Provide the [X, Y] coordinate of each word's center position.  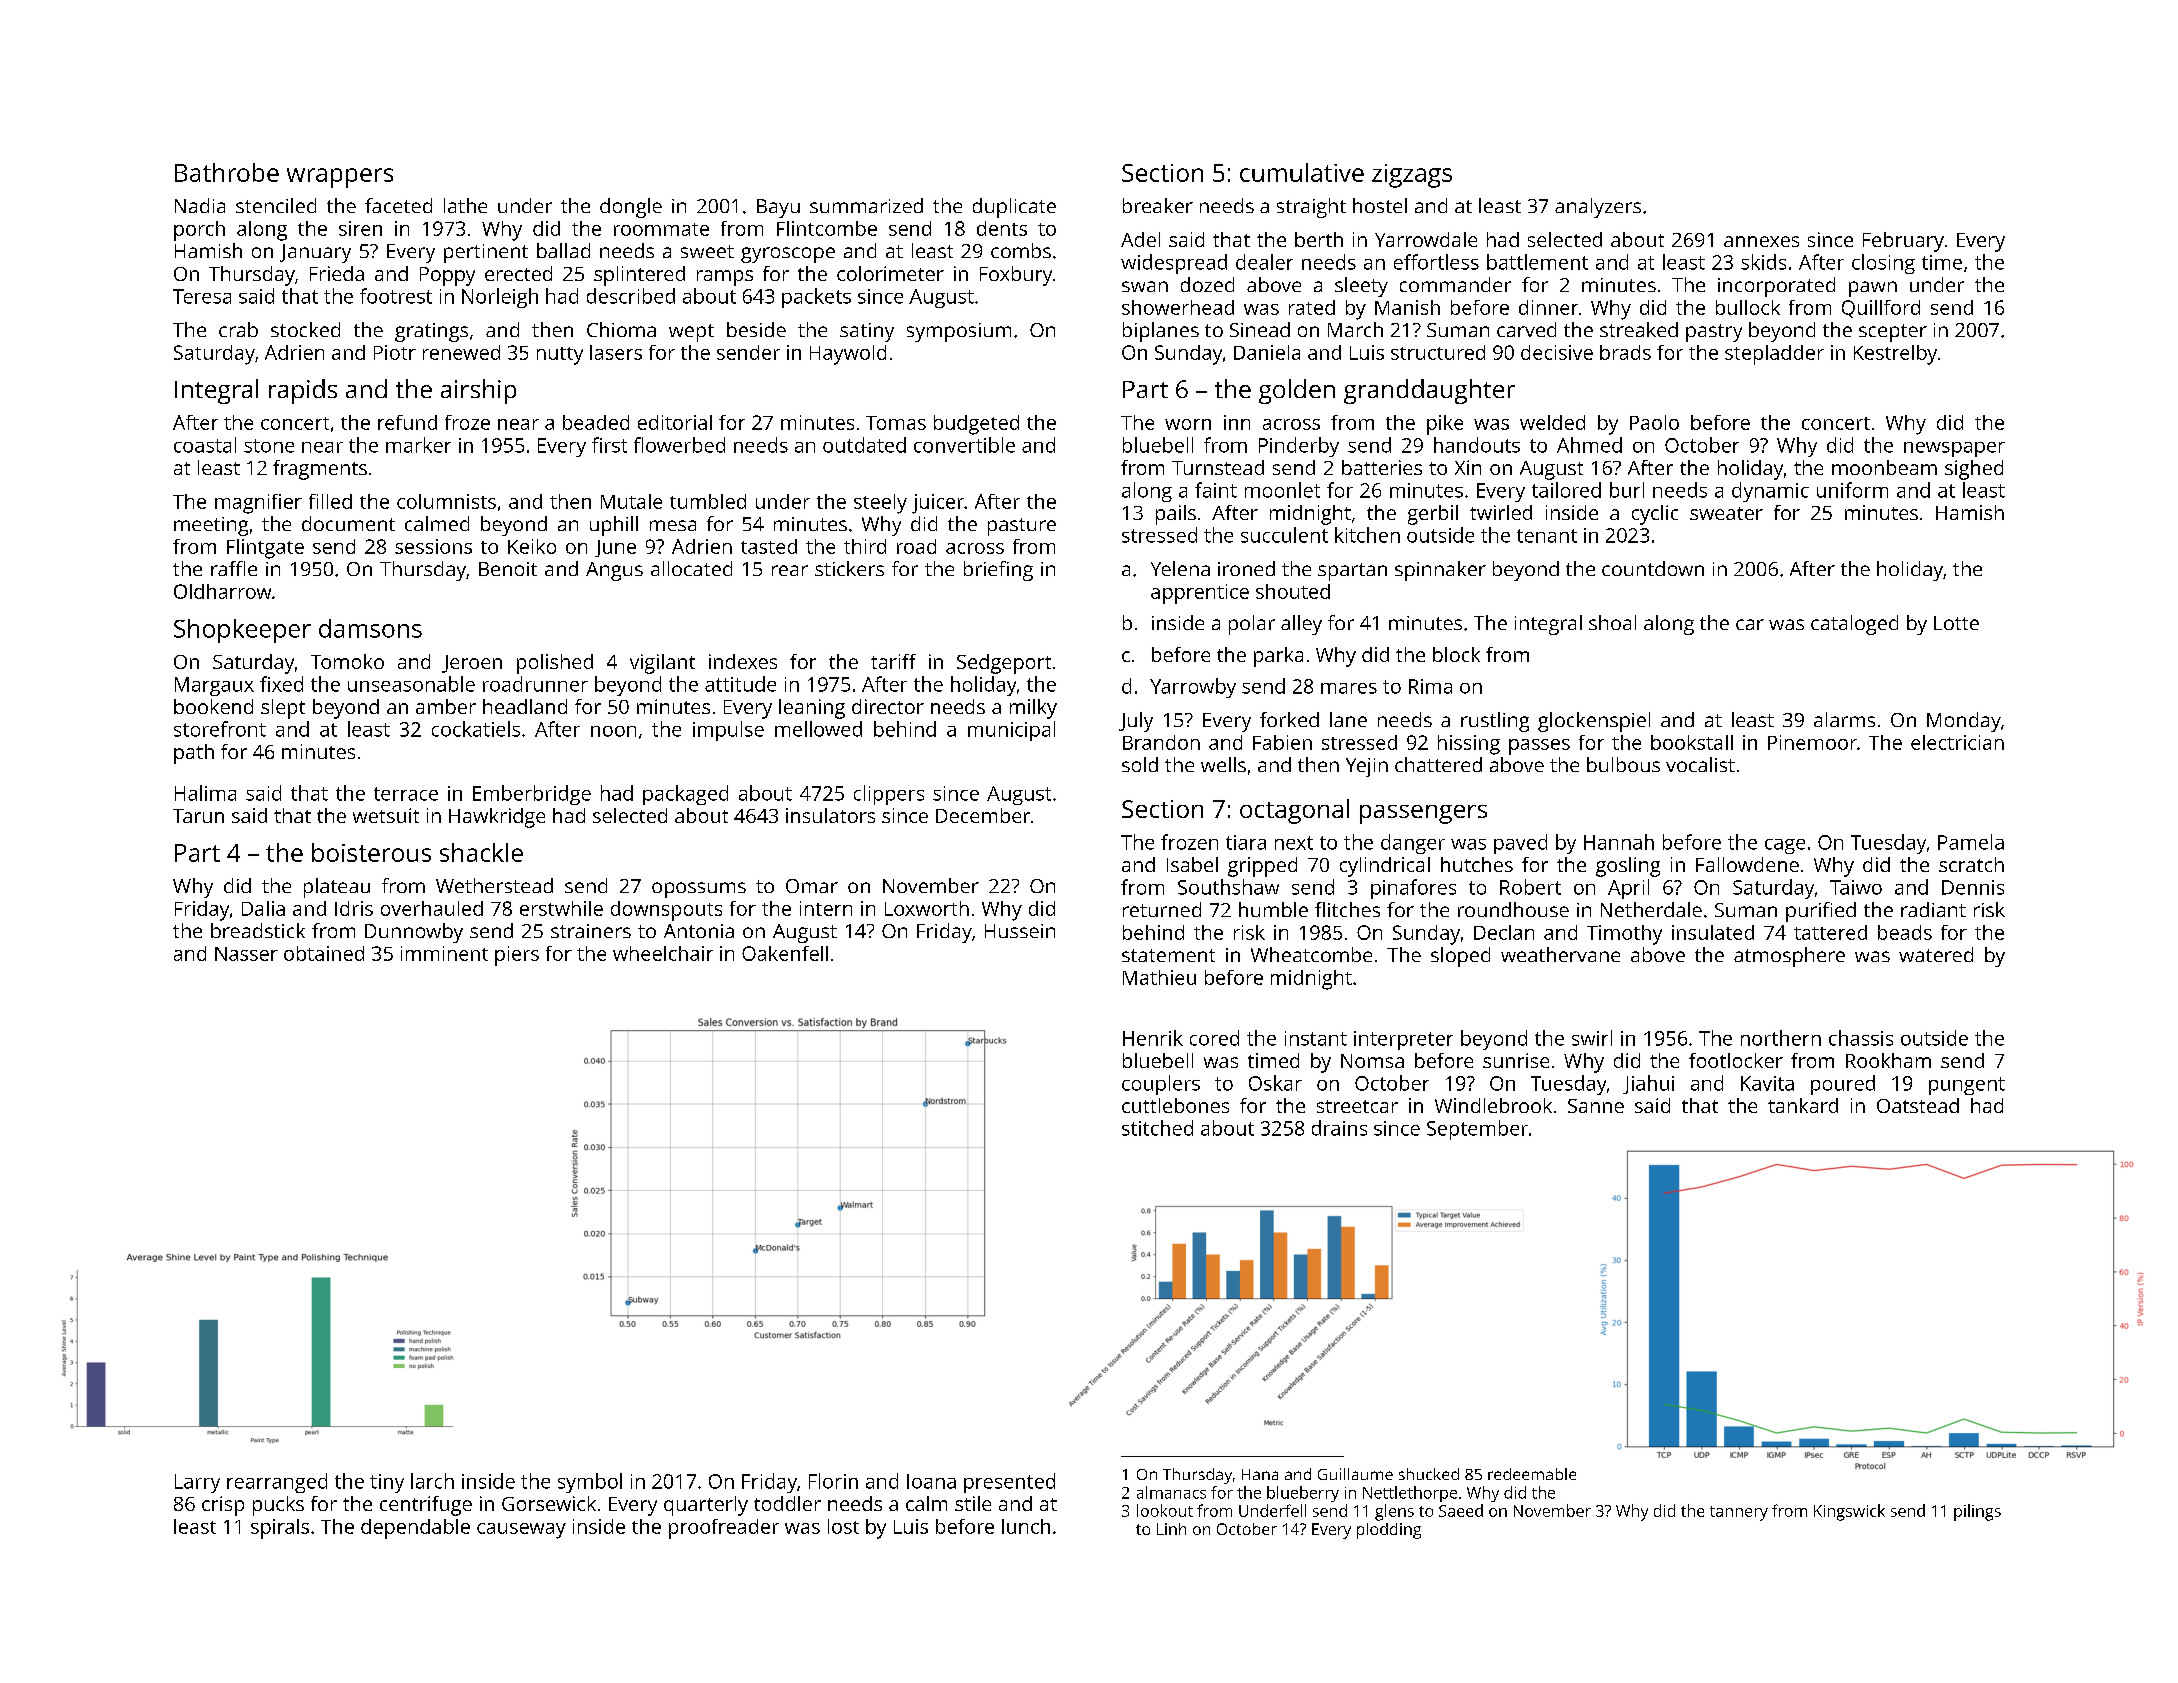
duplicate [1014, 208]
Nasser [246, 954]
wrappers [340, 178]
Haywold [848, 355]
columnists [446, 501]
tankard [1803, 1105]
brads [1625, 352]
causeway [521, 1531]
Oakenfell [785, 953]
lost [843, 1526]
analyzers [1598, 208]
